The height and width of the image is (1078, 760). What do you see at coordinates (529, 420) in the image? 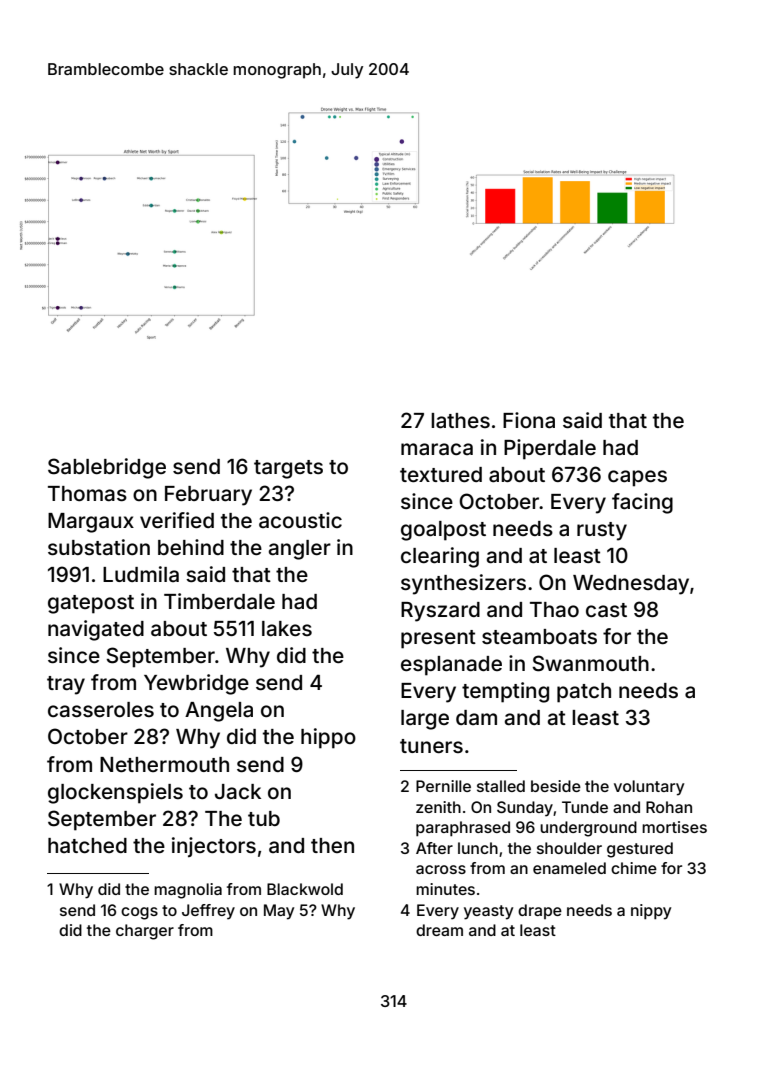
I see `Fiona` at bounding box center [529, 420].
